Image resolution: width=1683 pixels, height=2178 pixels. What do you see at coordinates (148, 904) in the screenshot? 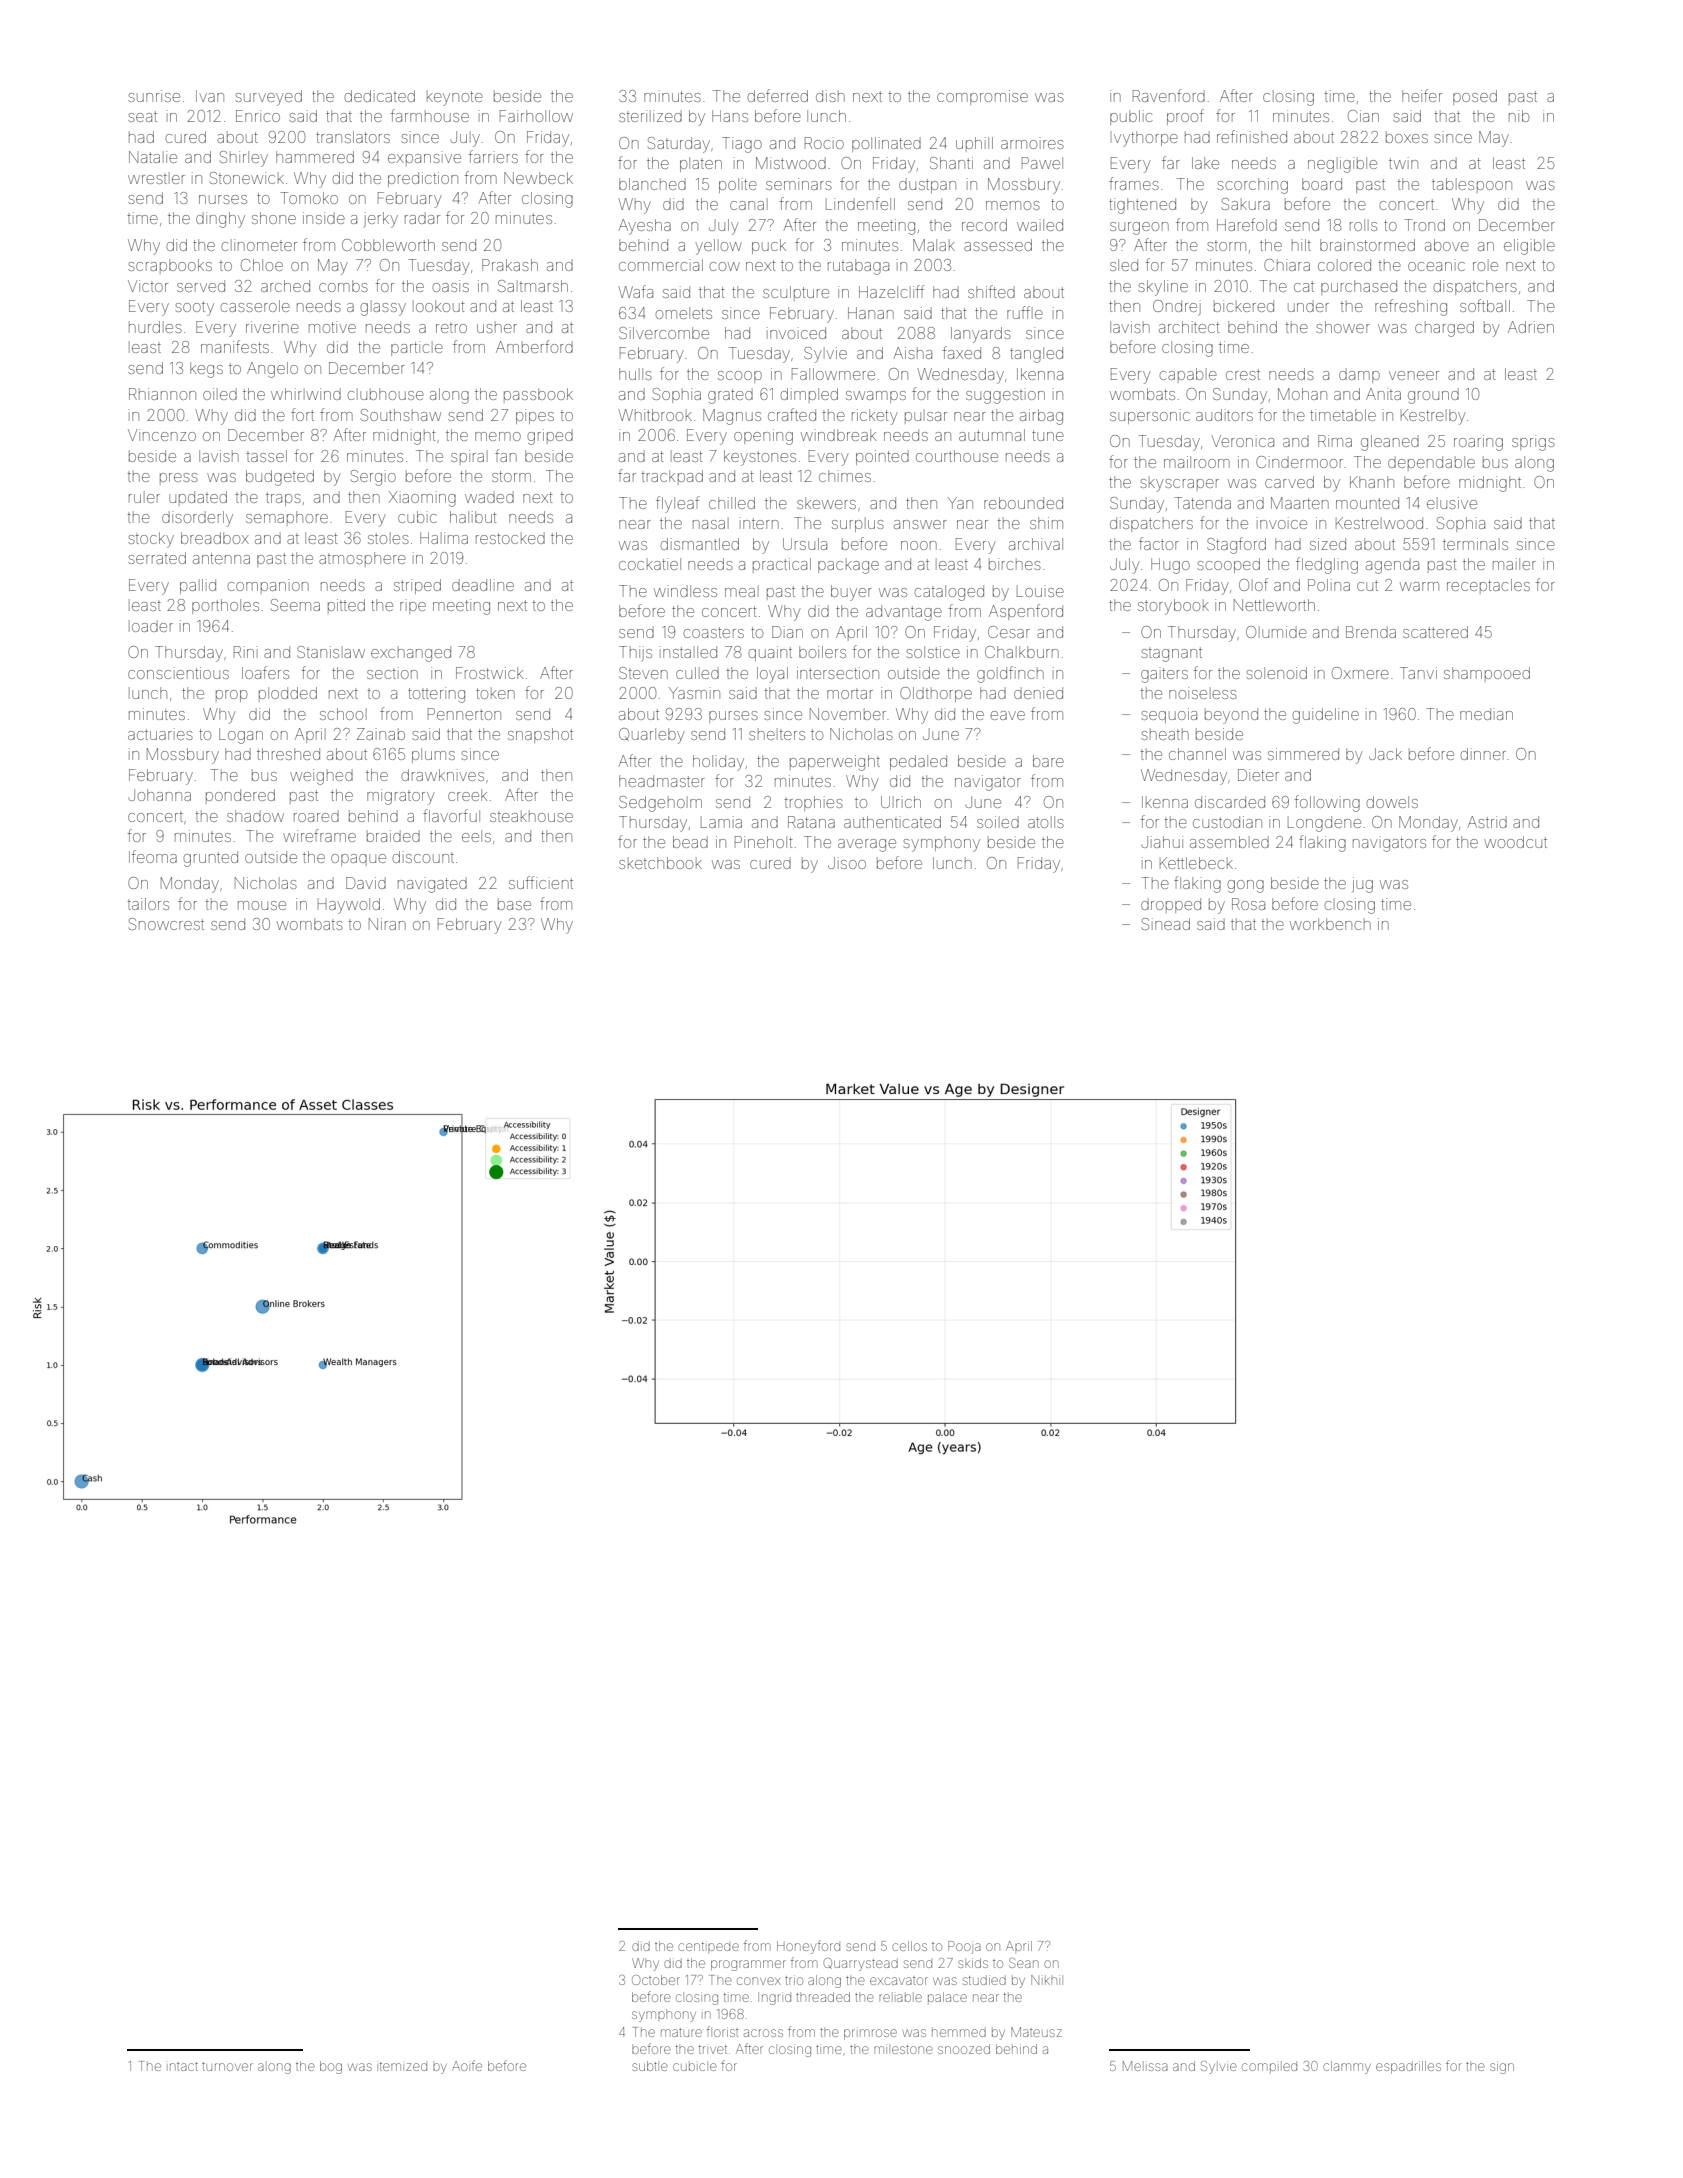
I see `tailors` at bounding box center [148, 904].
